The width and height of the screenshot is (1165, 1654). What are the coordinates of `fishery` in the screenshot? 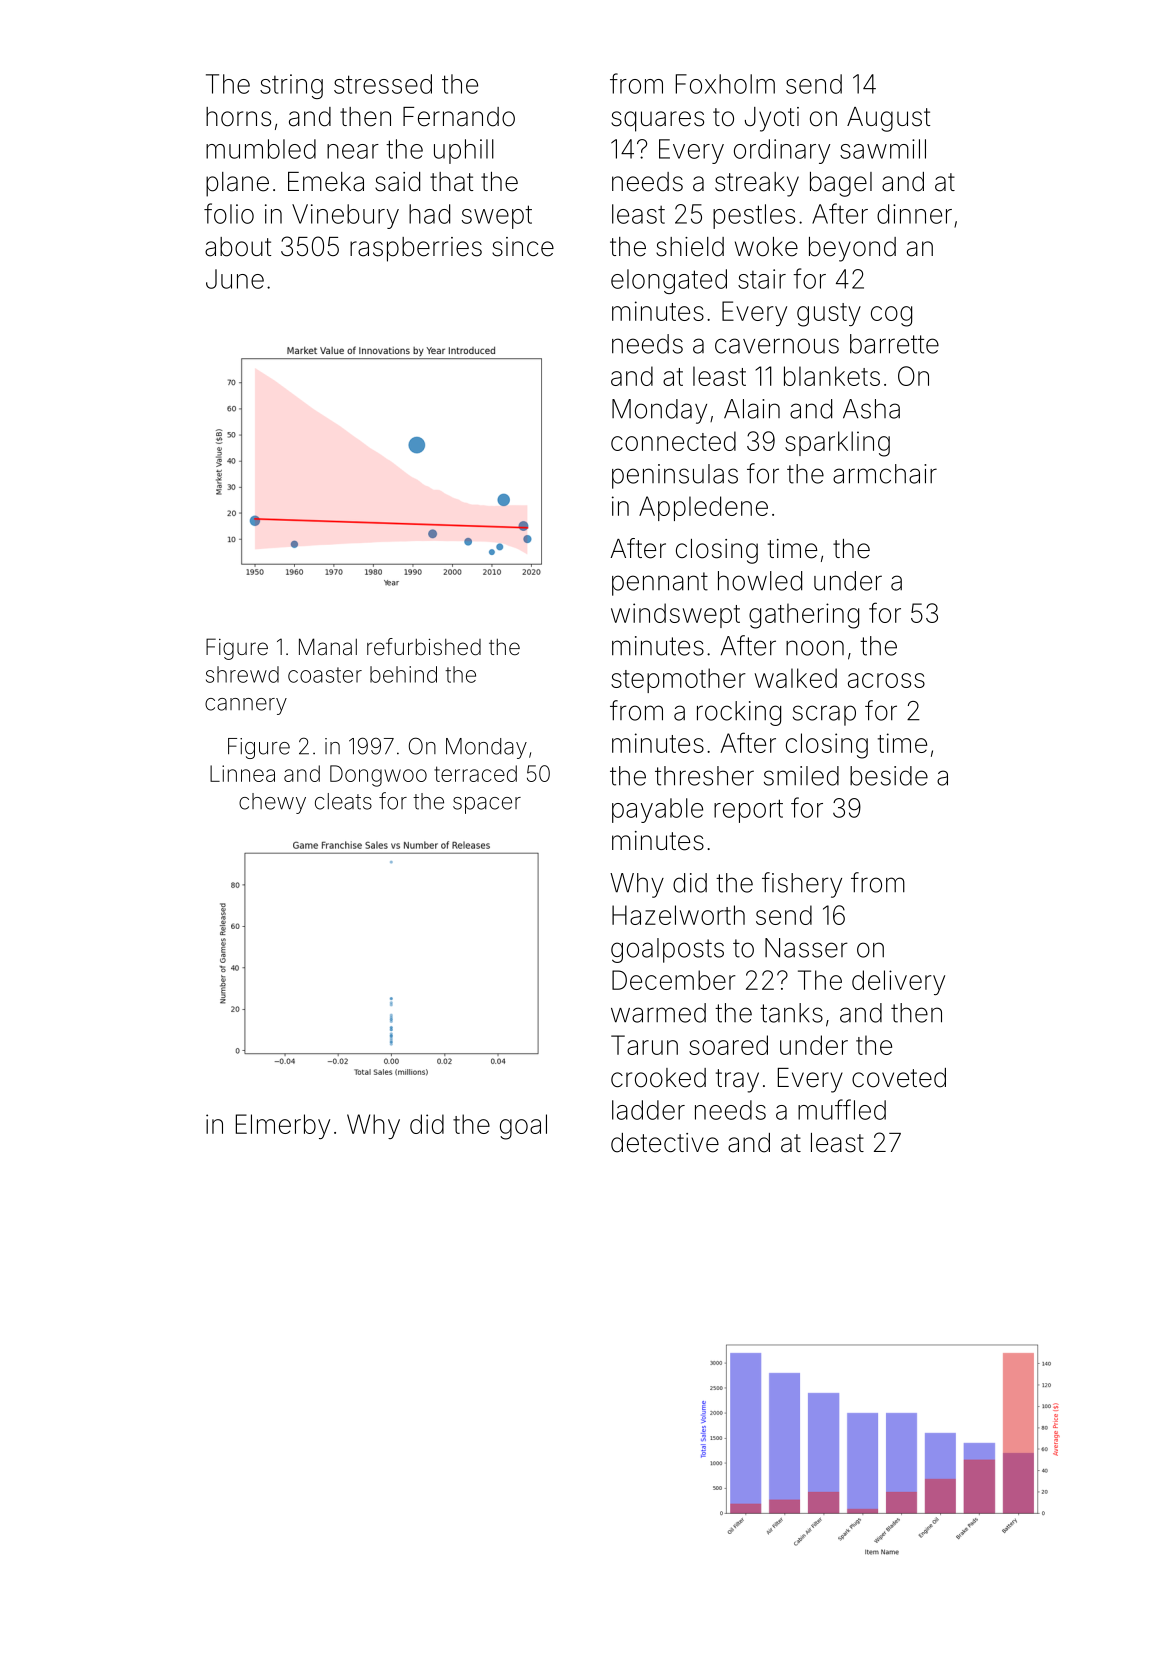 It's located at (802, 885).
